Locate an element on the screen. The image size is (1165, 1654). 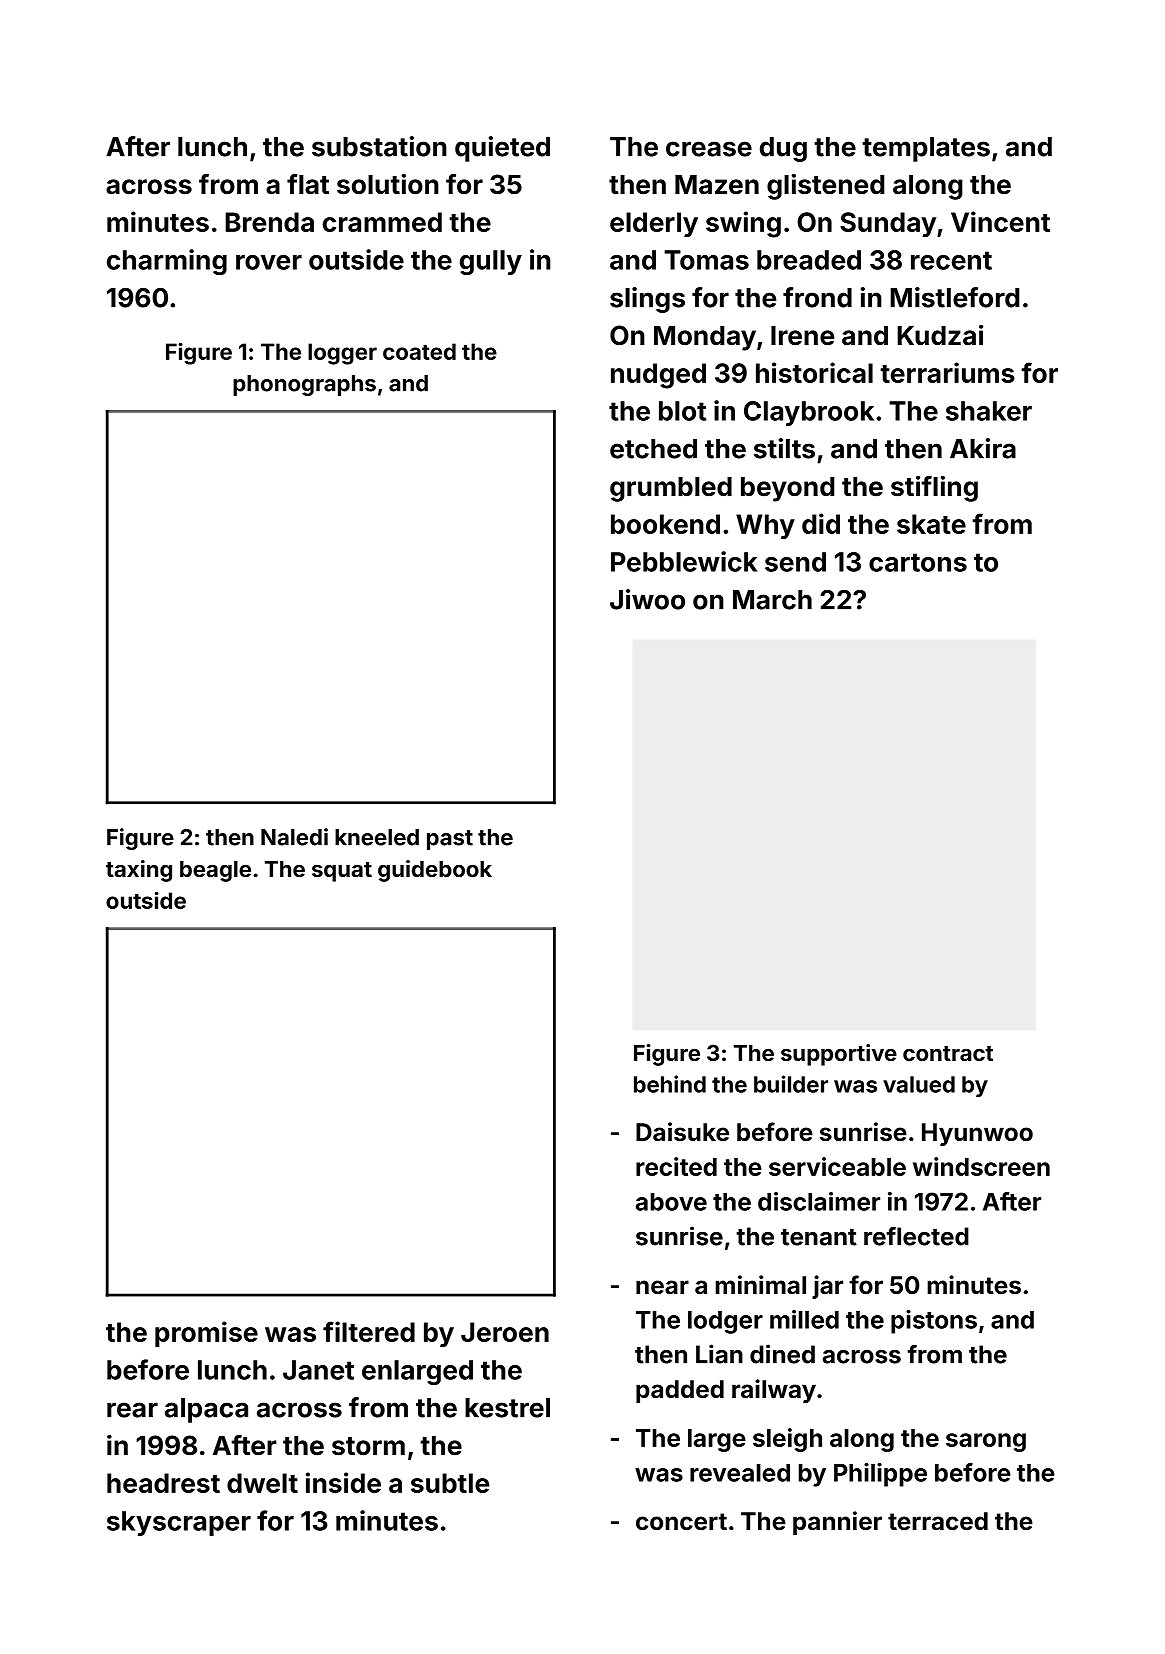
glistened is located at coordinates (825, 187).
